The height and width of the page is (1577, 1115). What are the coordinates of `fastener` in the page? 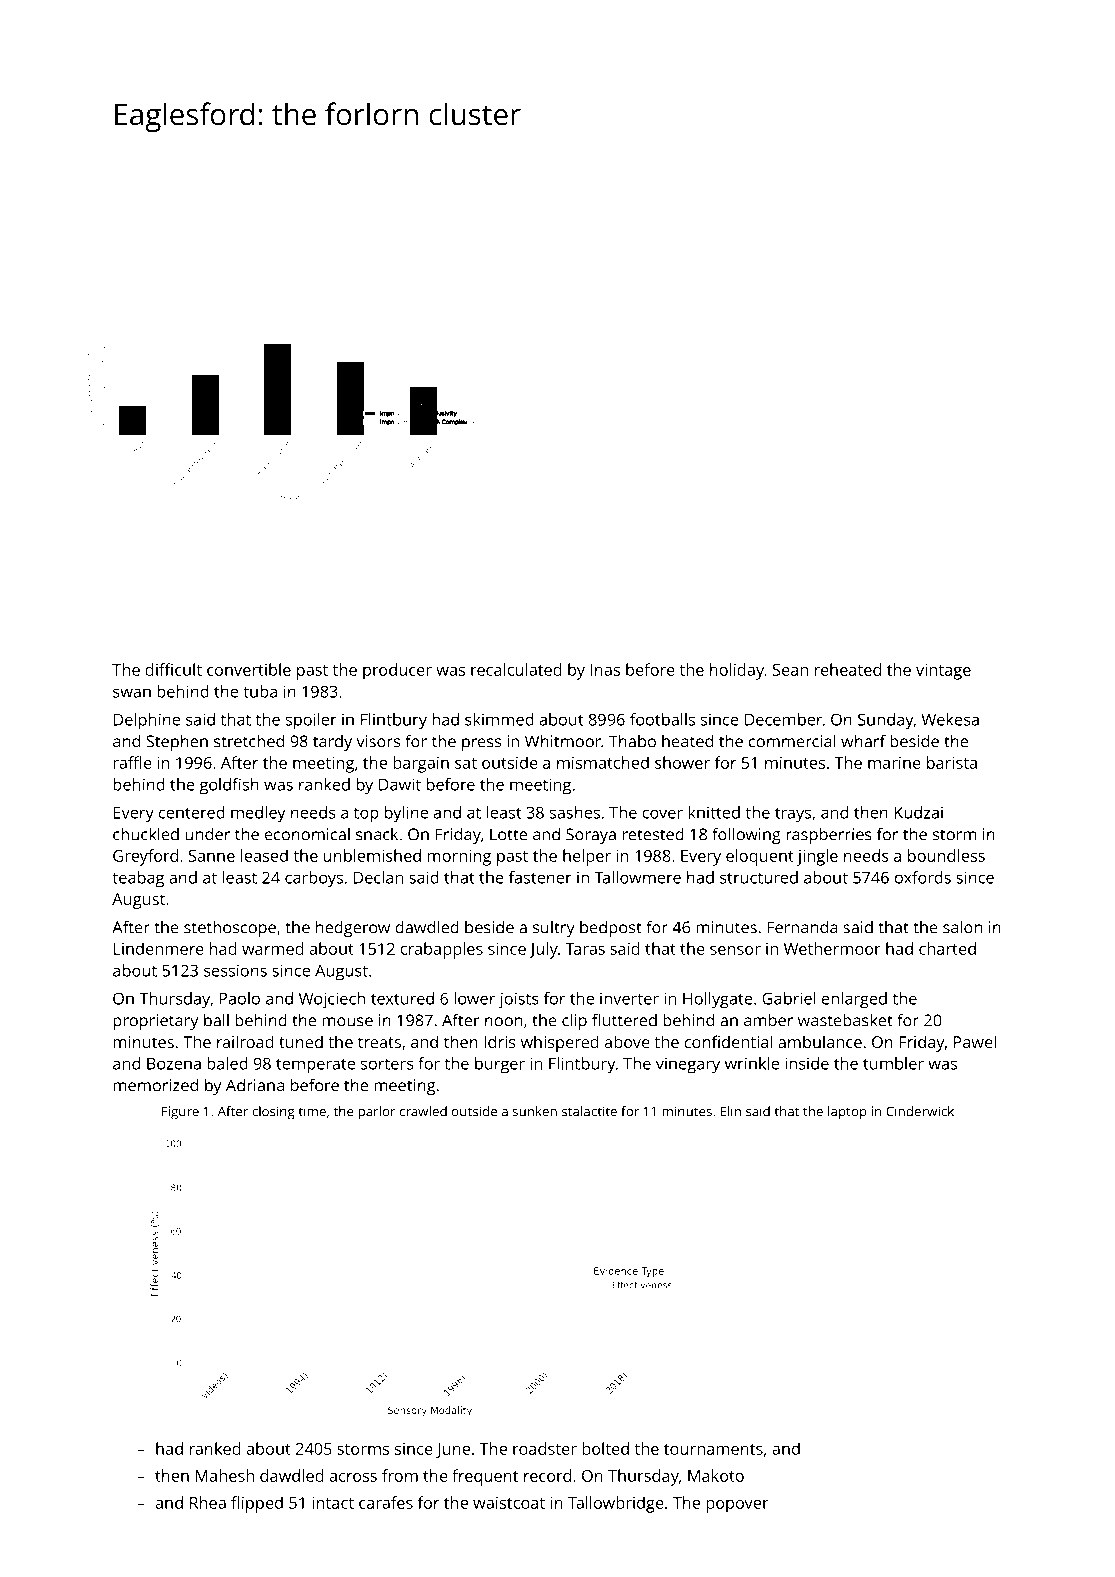 It's located at (540, 877).
